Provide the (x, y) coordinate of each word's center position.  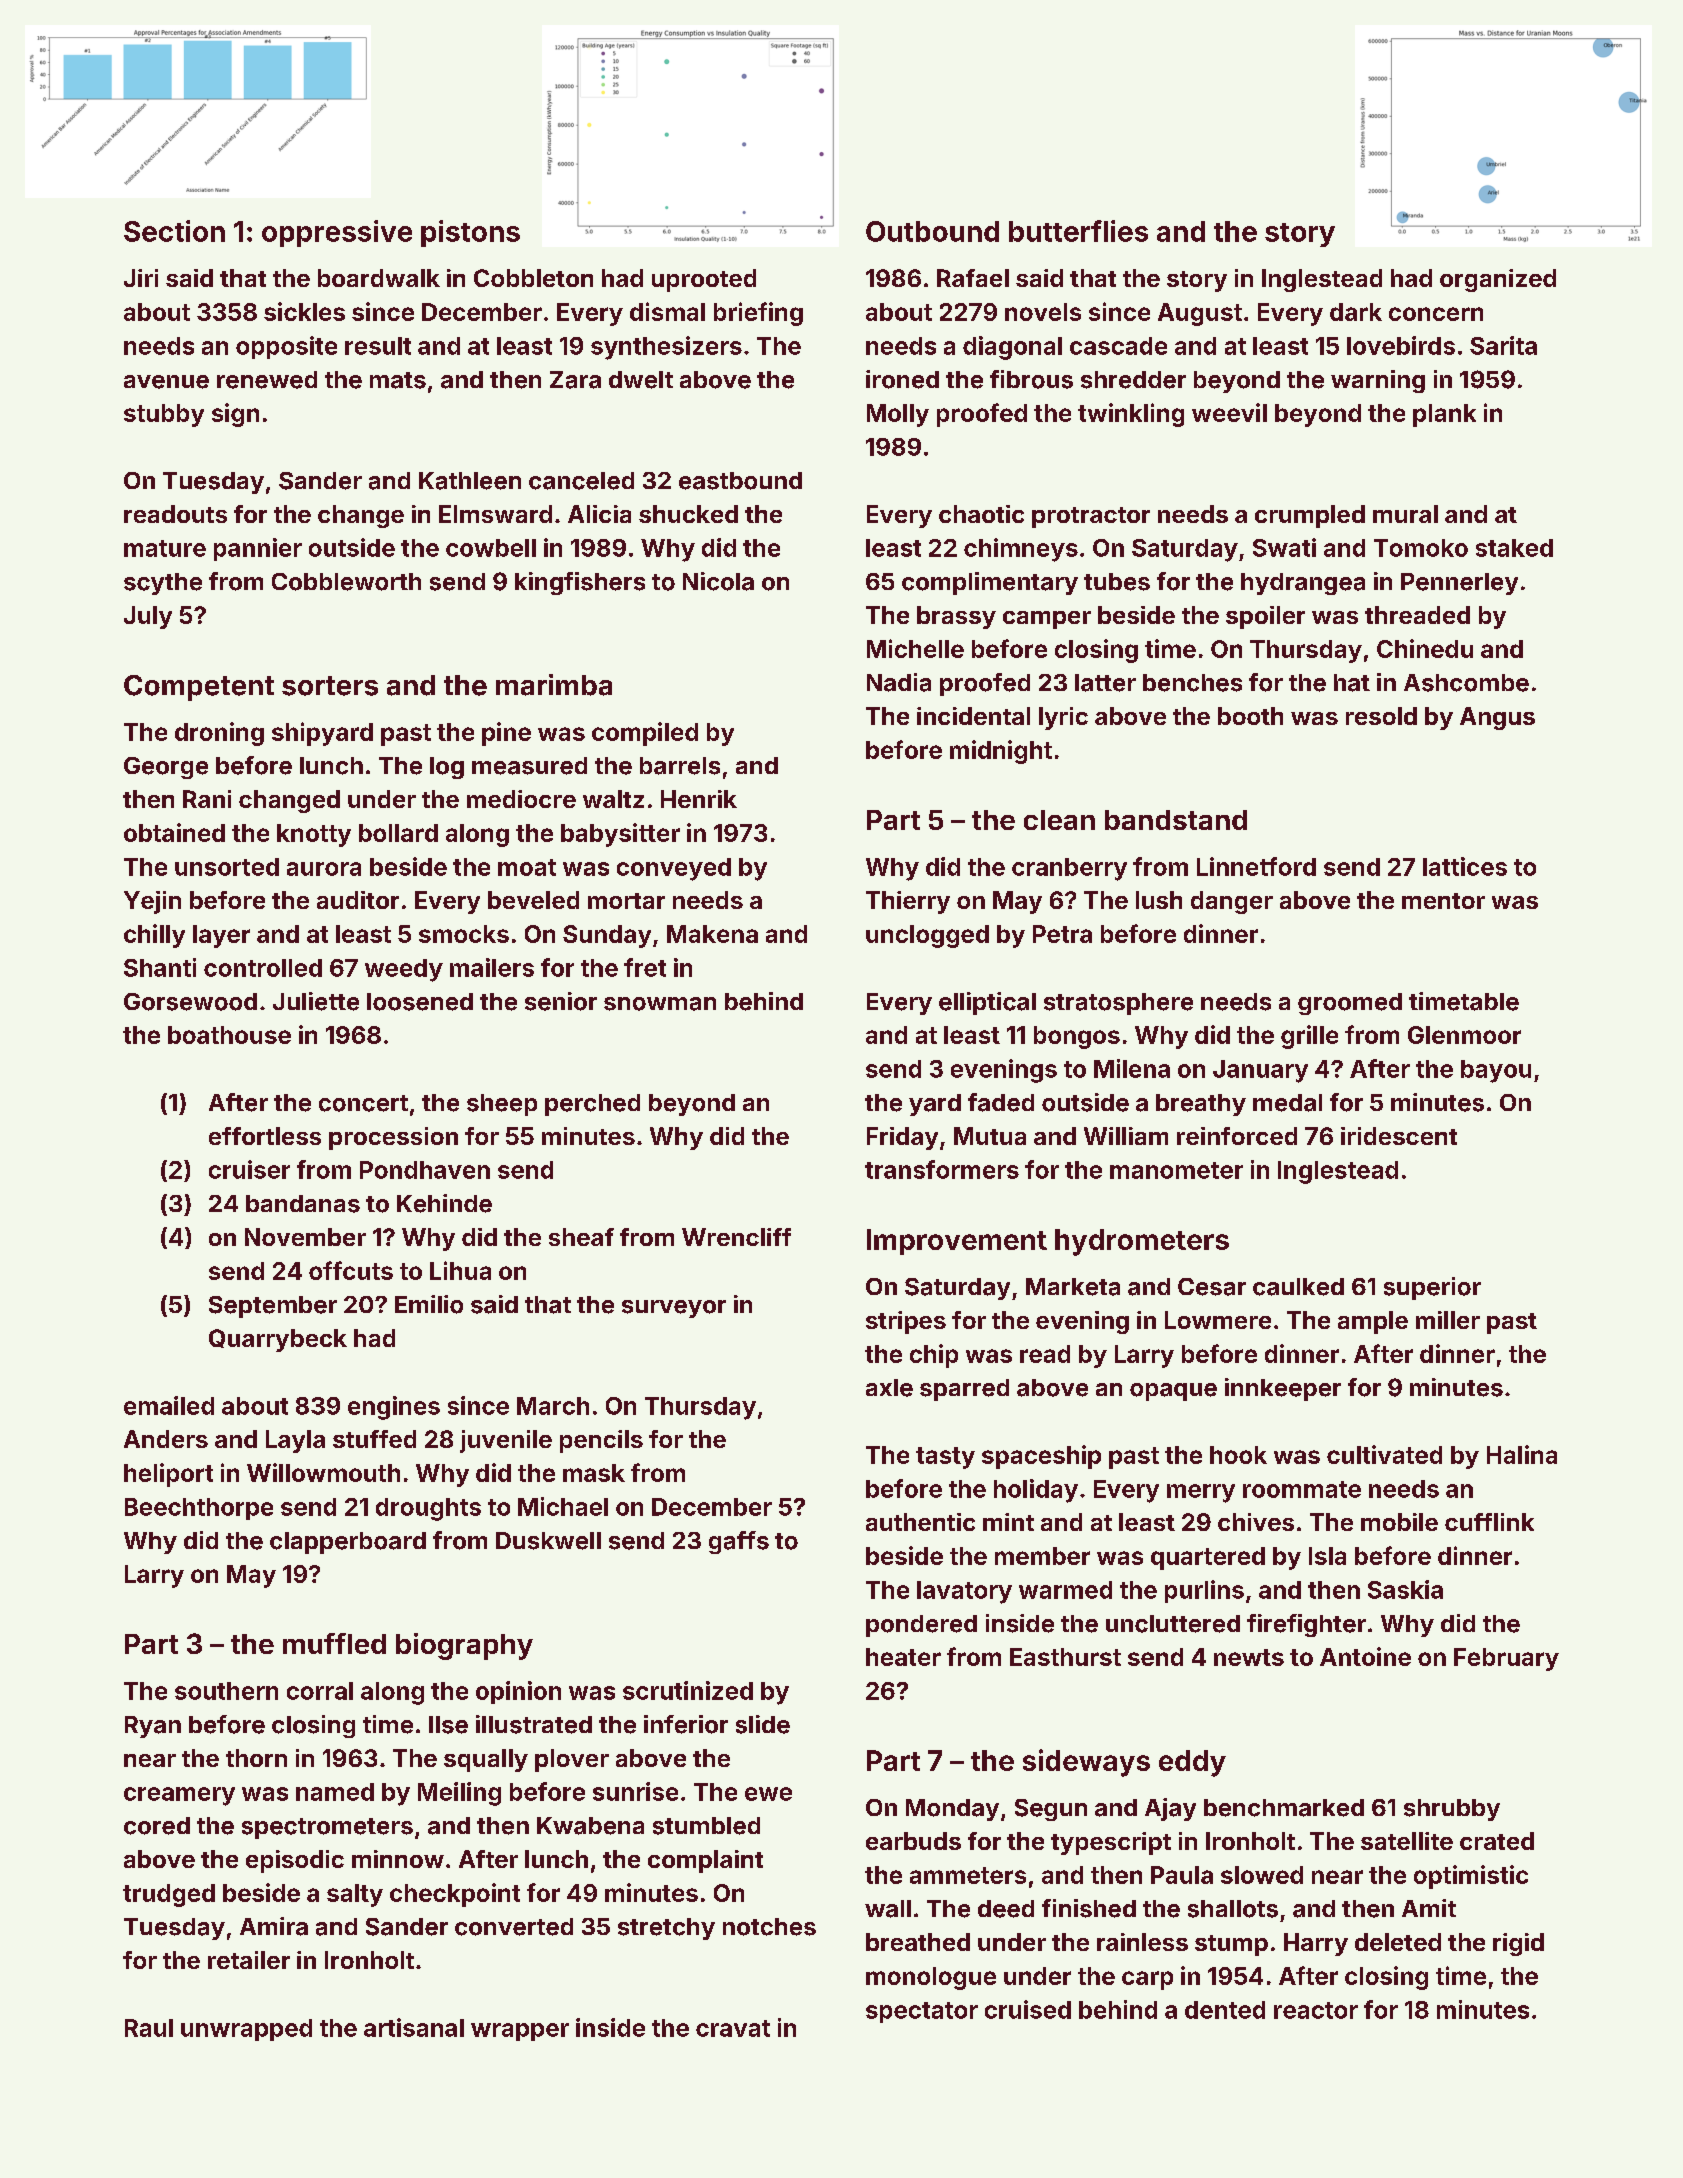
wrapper (520, 2032)
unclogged (927, 936)
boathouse (229, 1035)
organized (1498, 280)
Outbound (932, 231)
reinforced (1237, 1136)
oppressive (337, 233)
